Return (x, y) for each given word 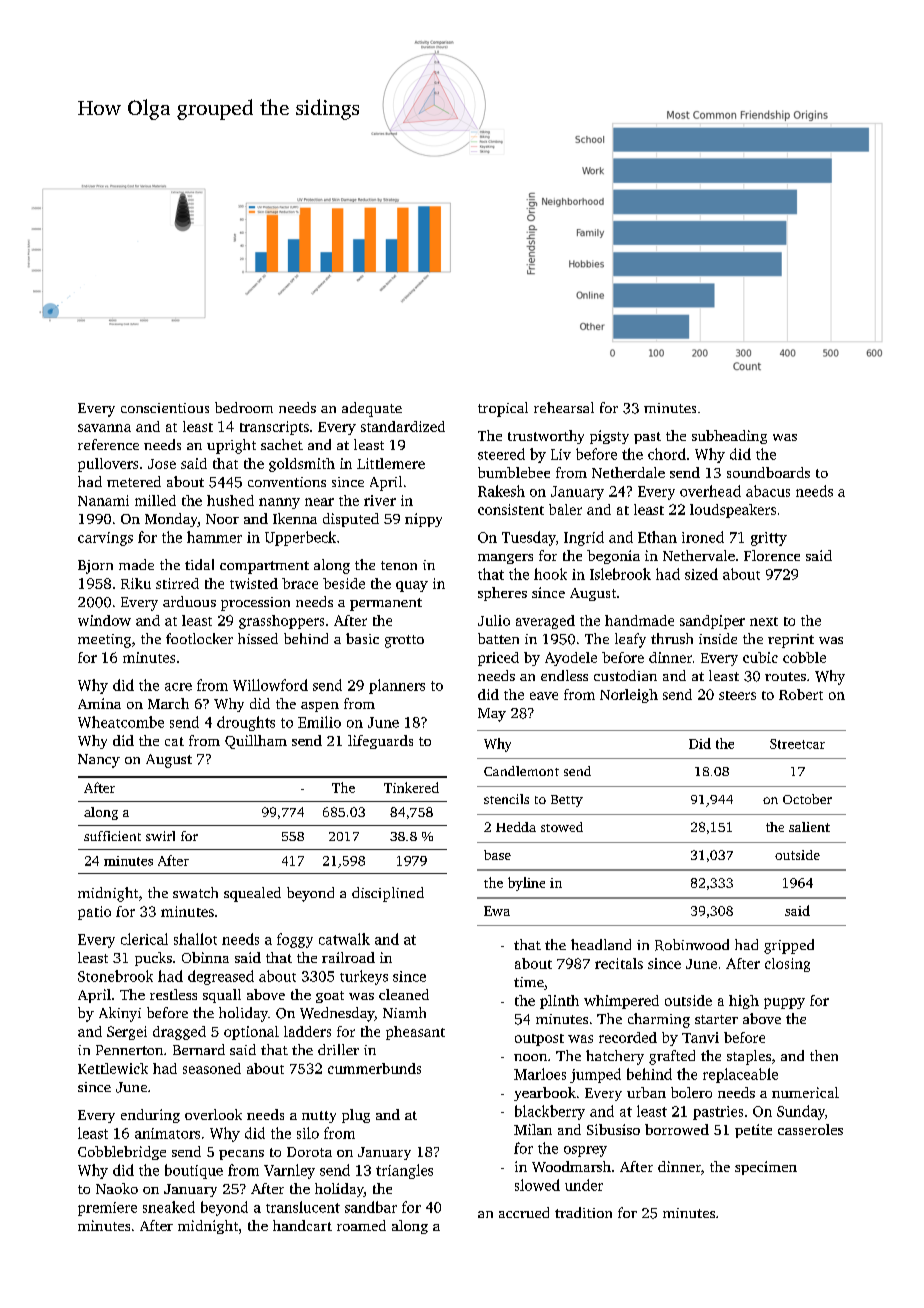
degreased (221, 977)
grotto (404, 641)
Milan (533, 1129)
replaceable (740, 1075)
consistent (511, 509)
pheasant (415, 1033)
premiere (107, 1209)
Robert (801, 694)
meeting (104, 641)
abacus (768, 491)
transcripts (274, 428)
